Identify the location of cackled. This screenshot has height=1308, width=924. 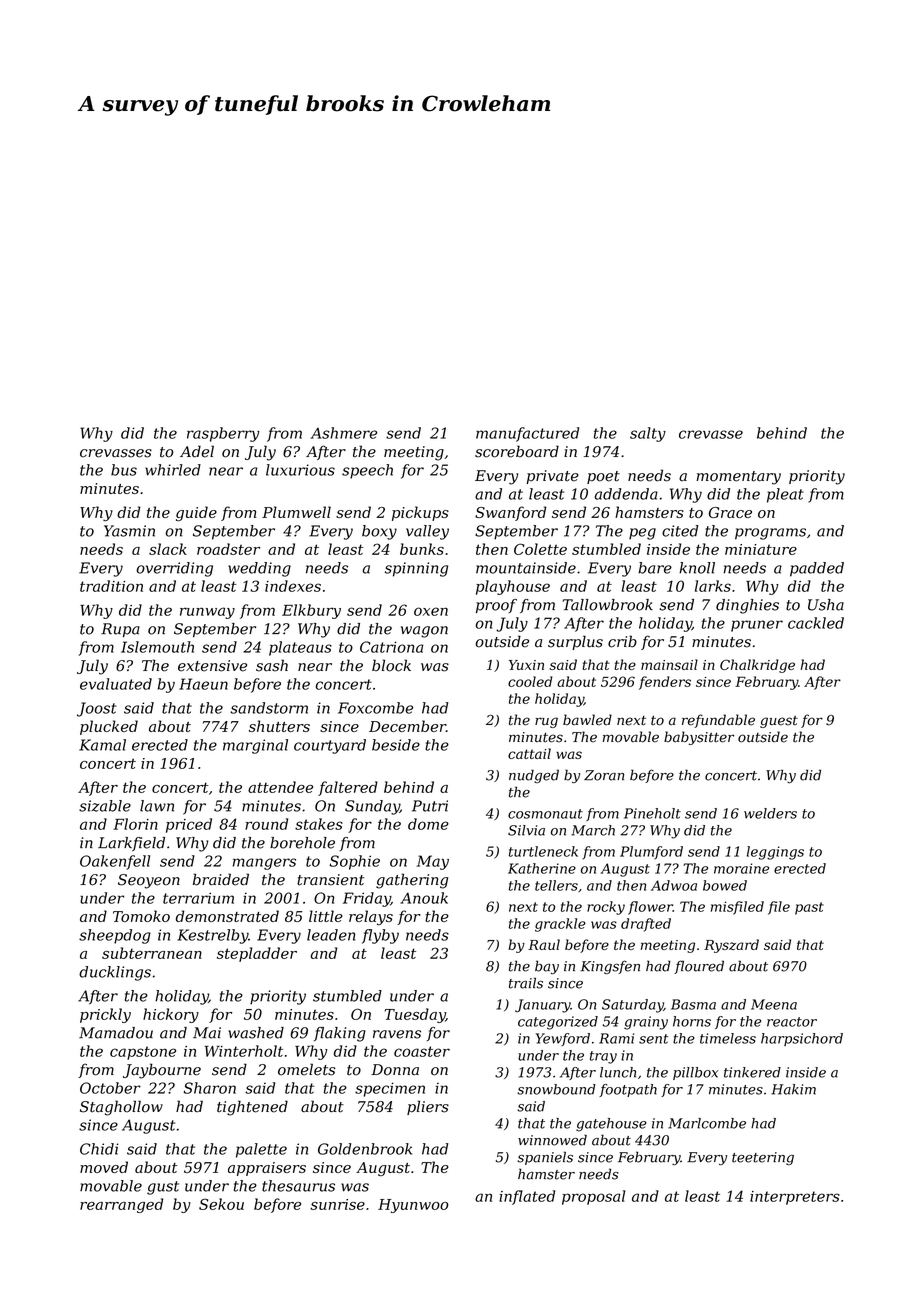
(816, 623).
